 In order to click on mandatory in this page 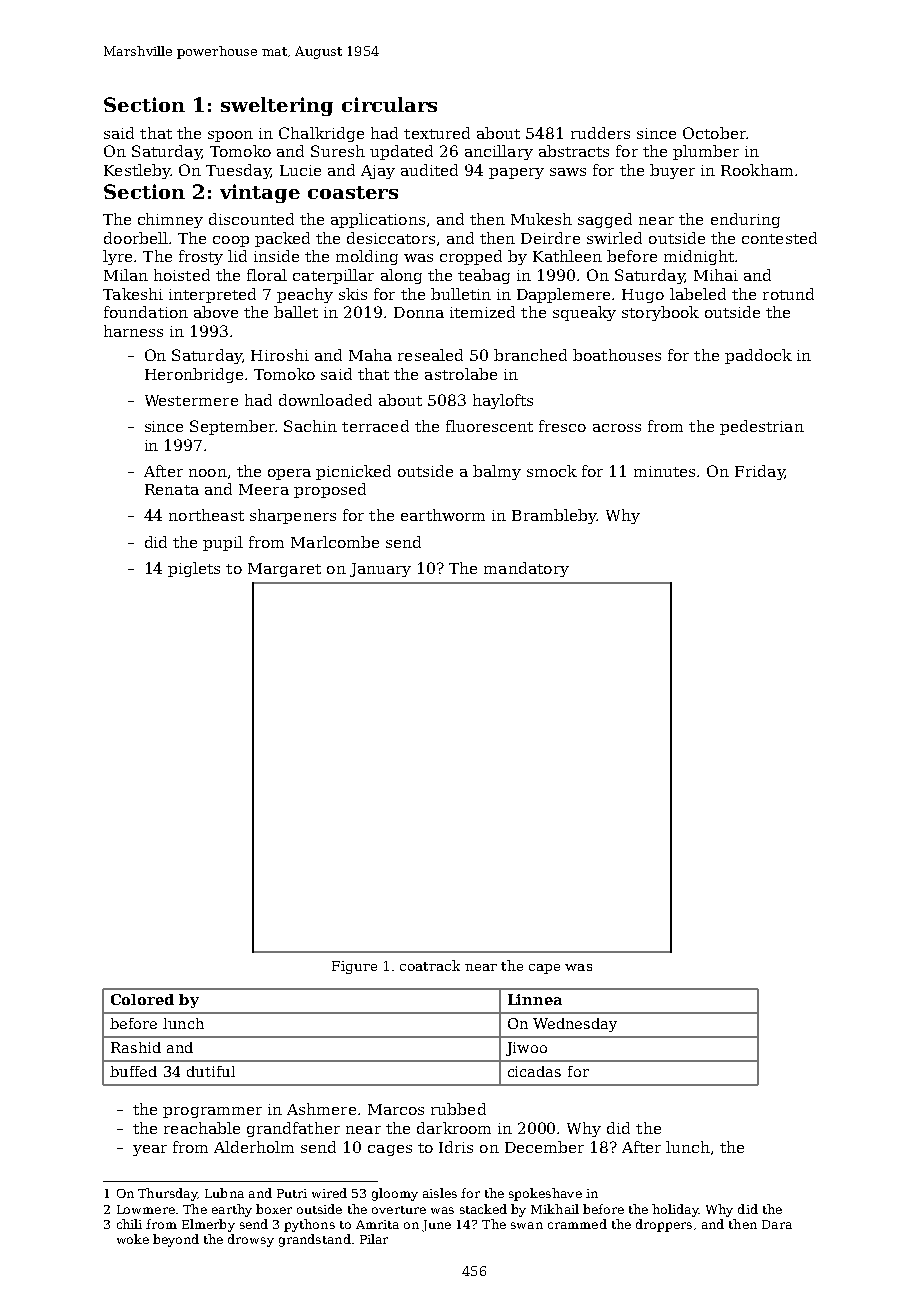, I will do `click(526, 569)`.
